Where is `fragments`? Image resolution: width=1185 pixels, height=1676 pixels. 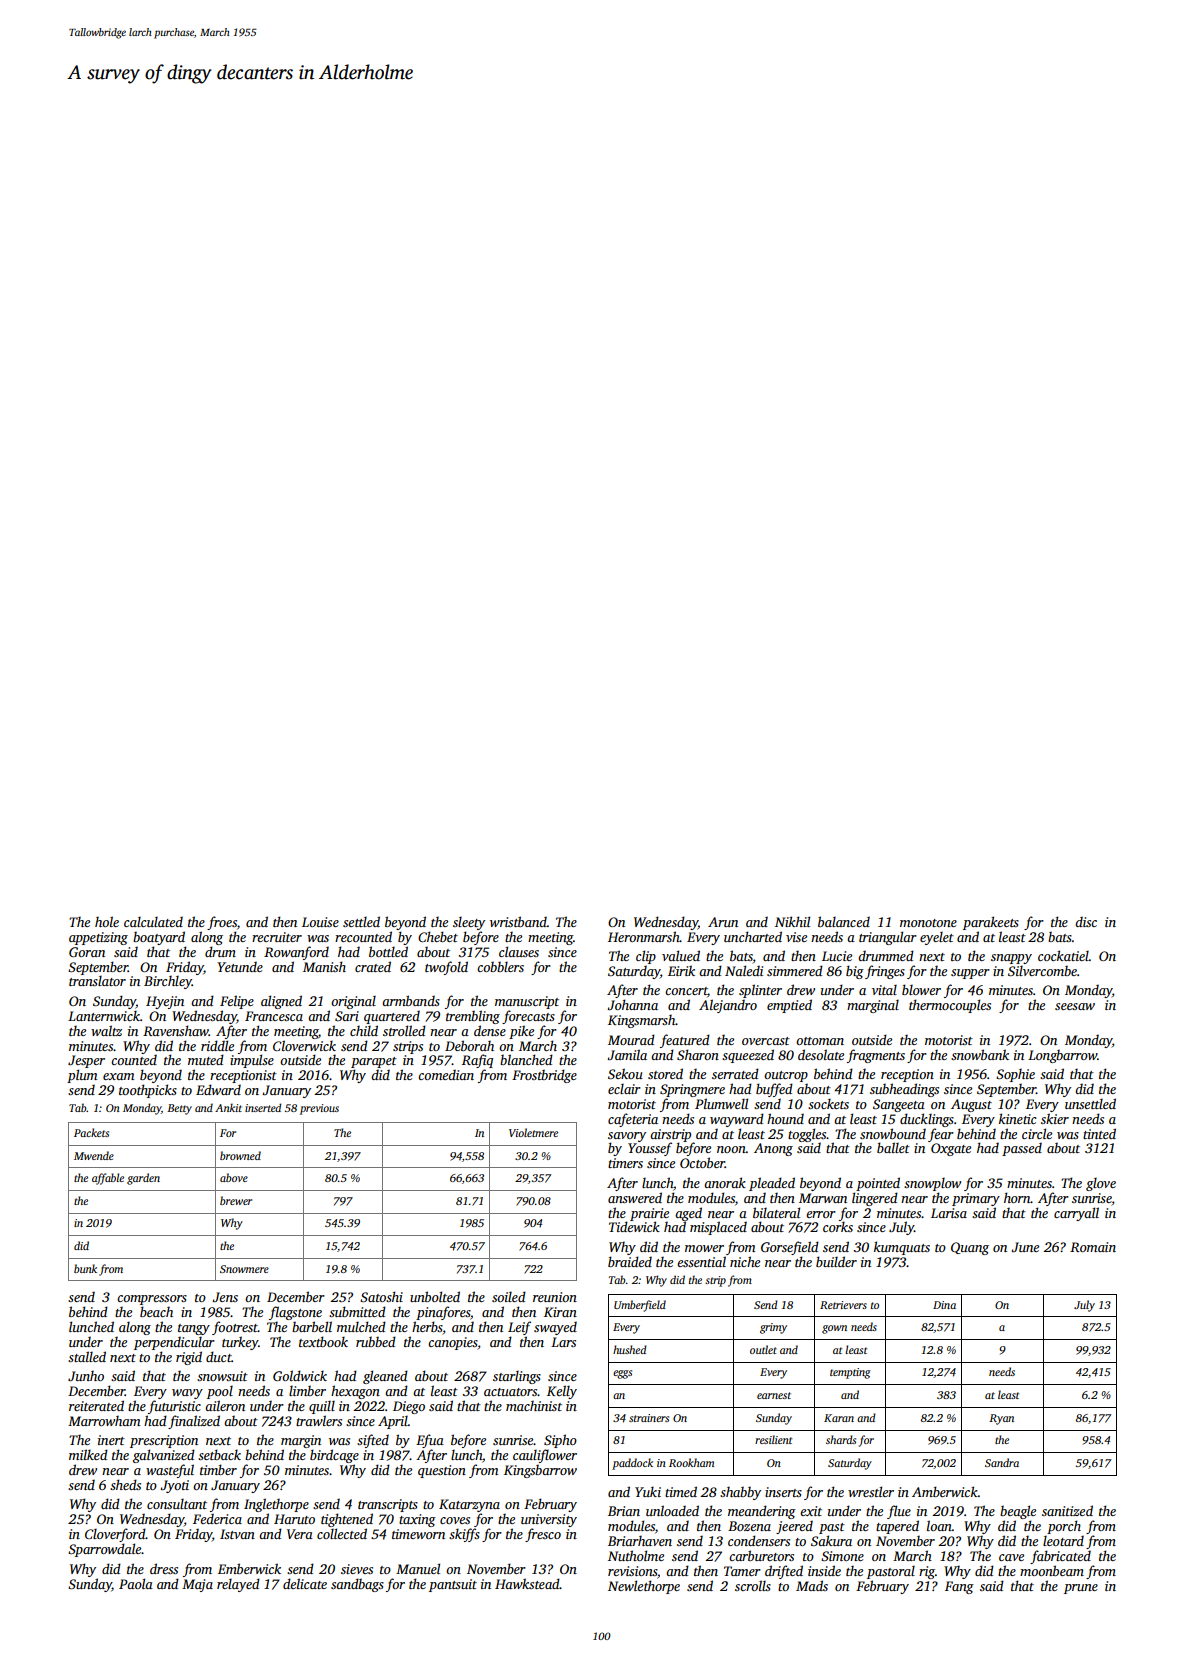 fragments is located at coordinates (876, 1056).
